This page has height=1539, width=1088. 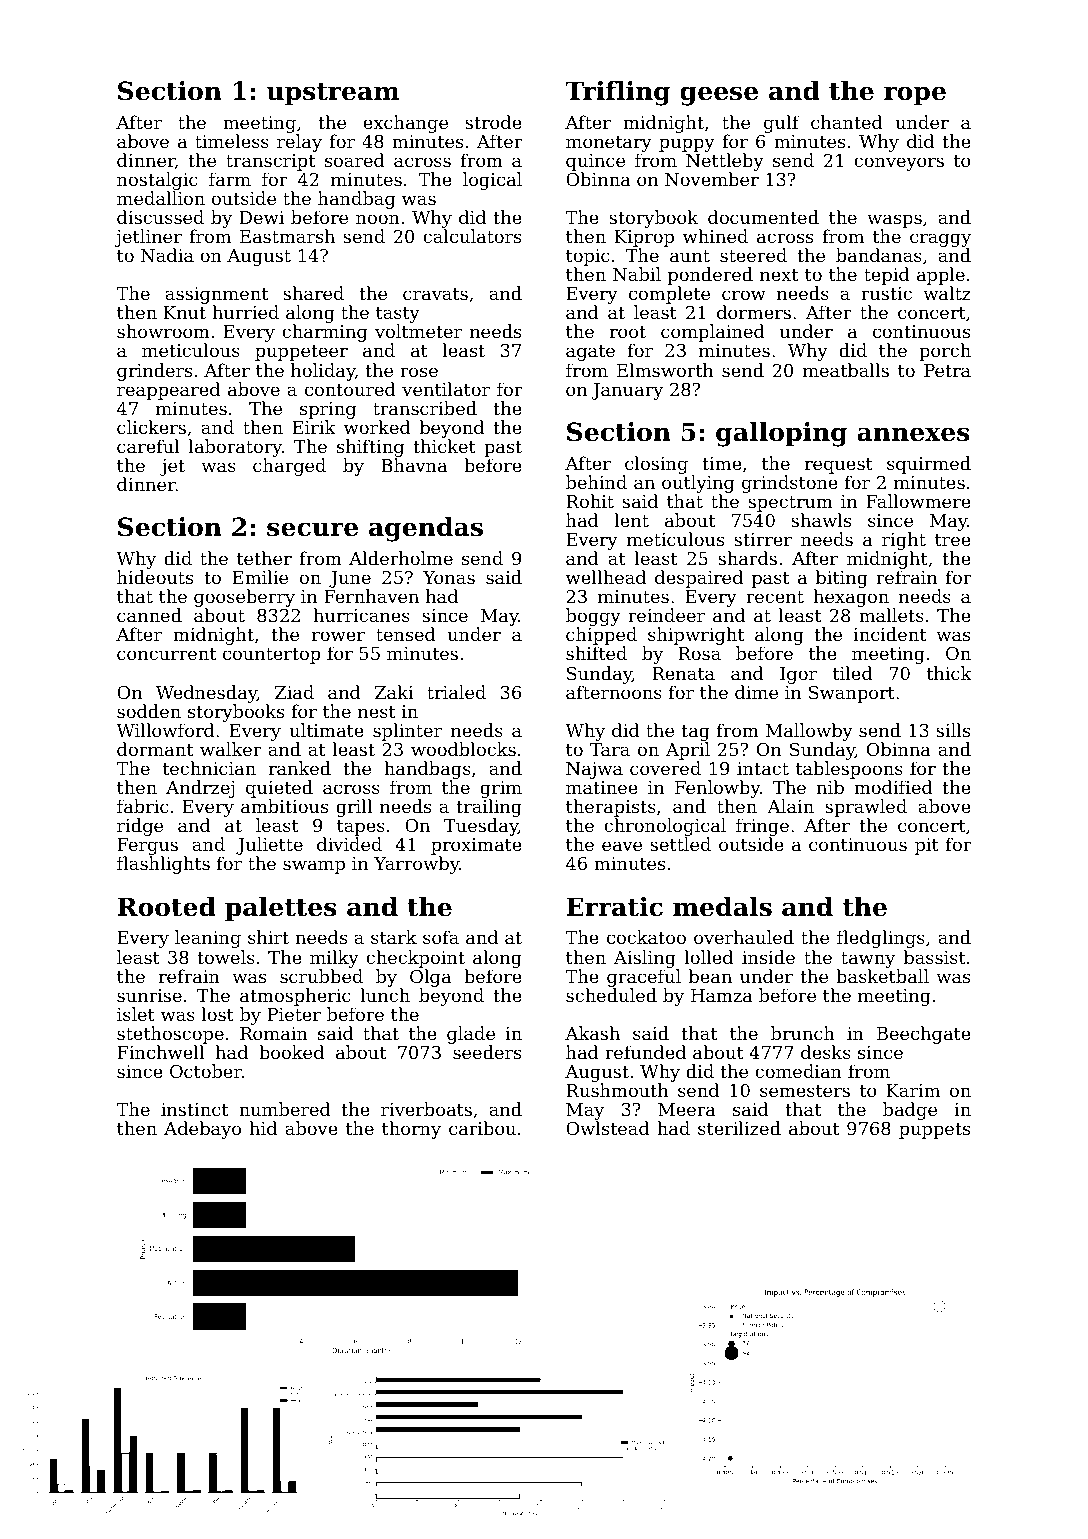 I want to click on exchange, so click(x=405, y=124).
